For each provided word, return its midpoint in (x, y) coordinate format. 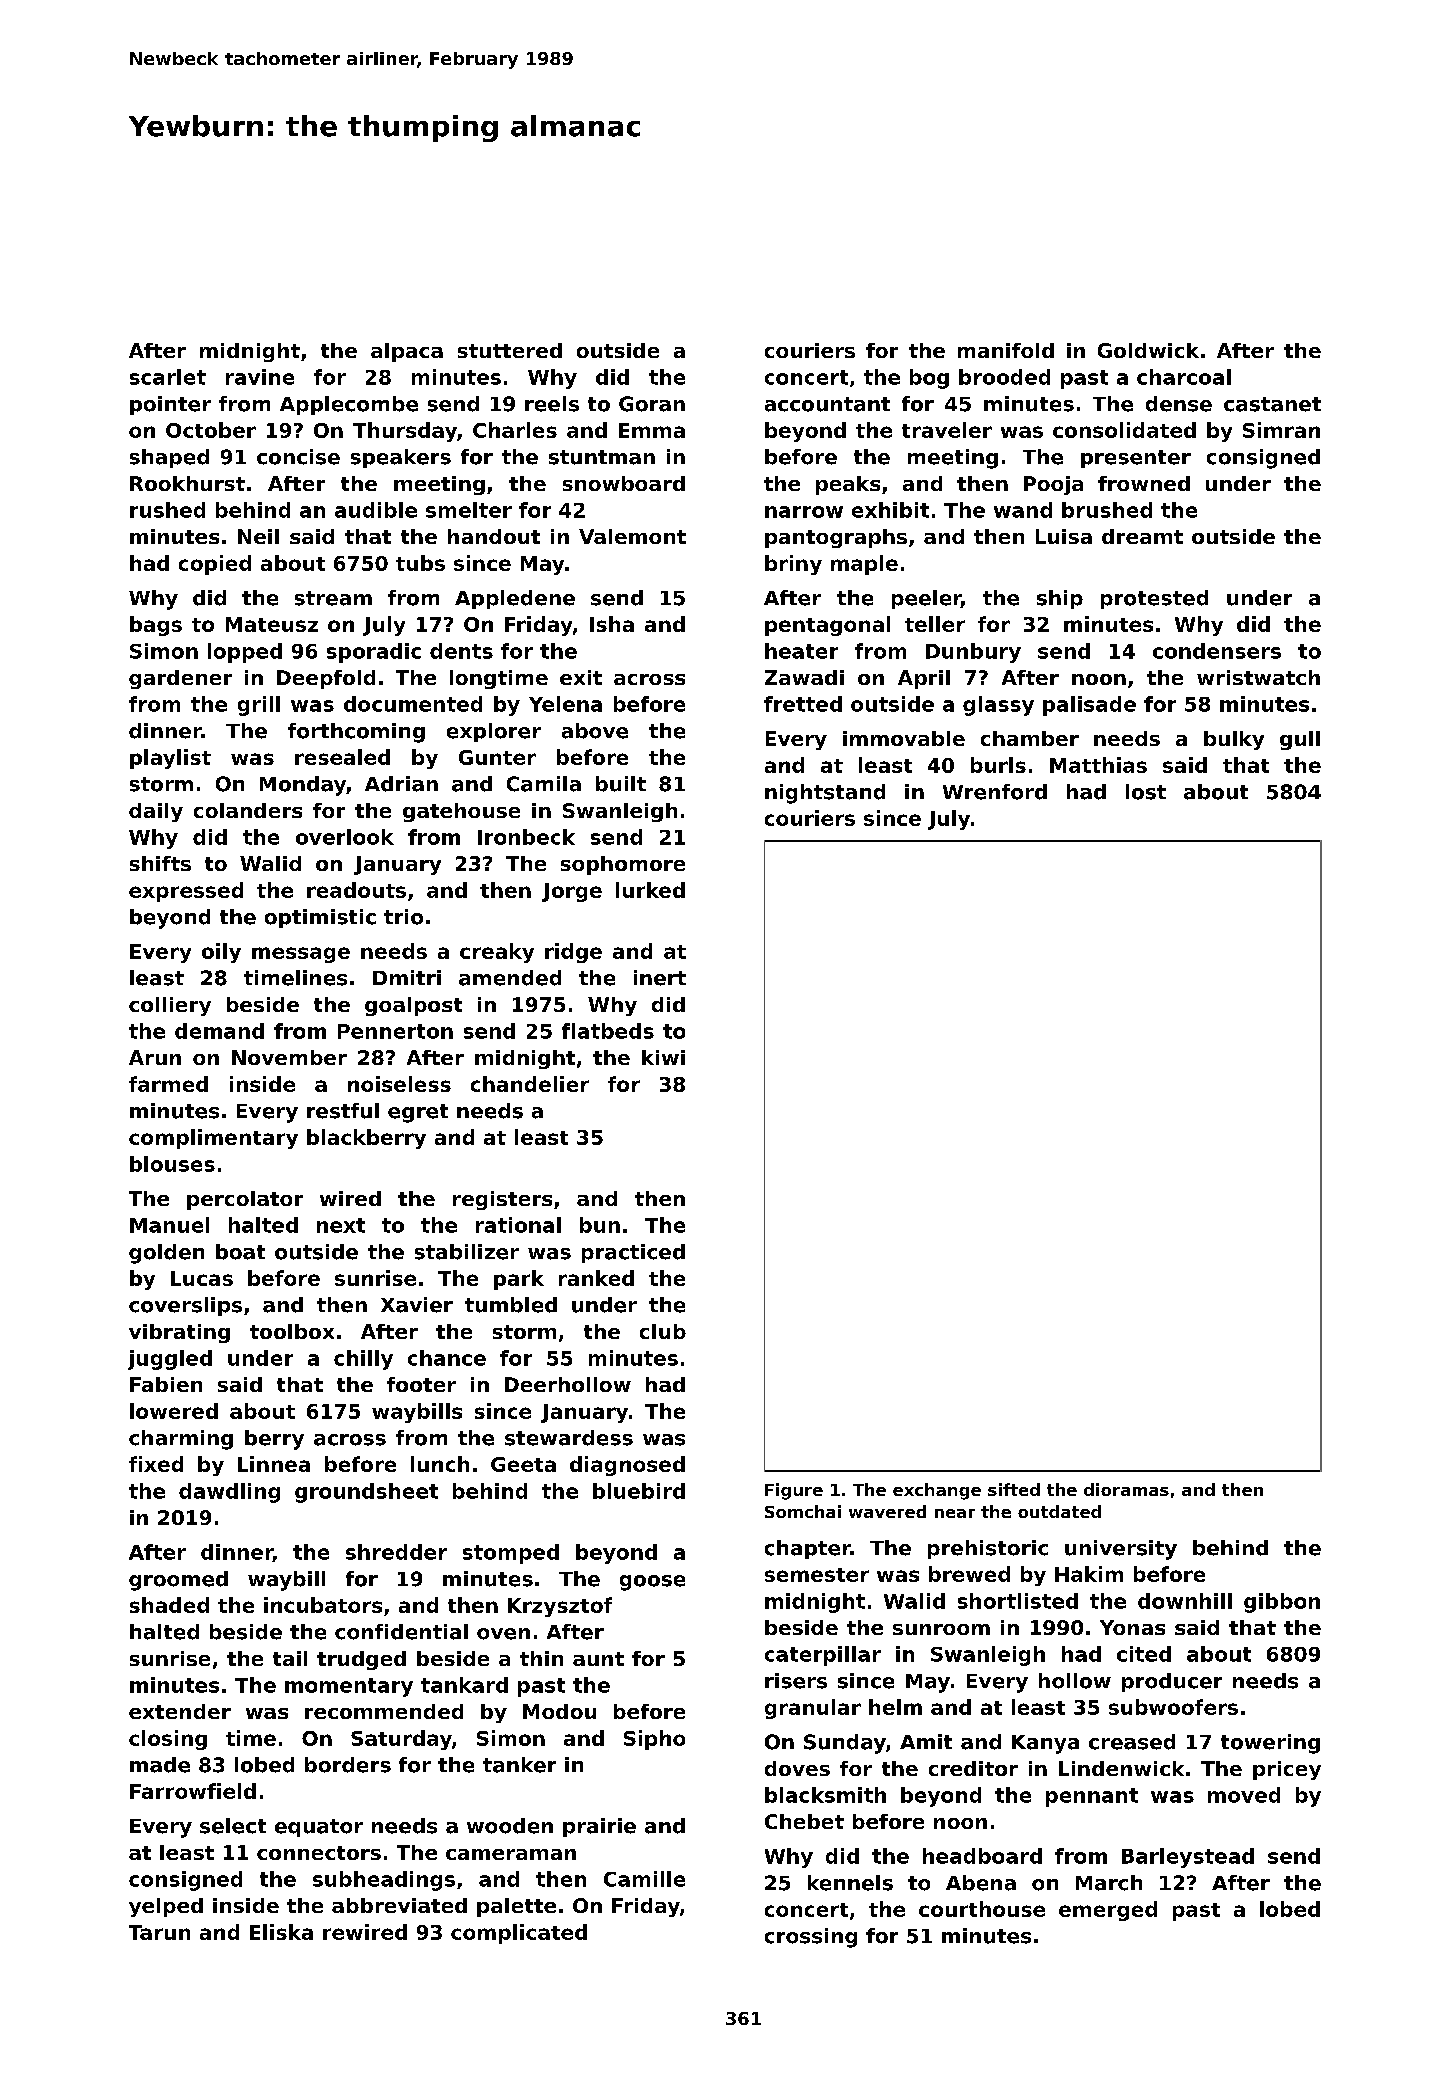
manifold (1006, 350)
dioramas (1126, 1489)
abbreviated (399, 1905)
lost (1146, 792)
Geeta (523, 1464)
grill (259, 706)
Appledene (515, 599)
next (341, 1225)
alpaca (407, 352)
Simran (1281, 430)
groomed (178, 1581)
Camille (644, 1879)
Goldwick (1148, 350)
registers (502, 1200)
